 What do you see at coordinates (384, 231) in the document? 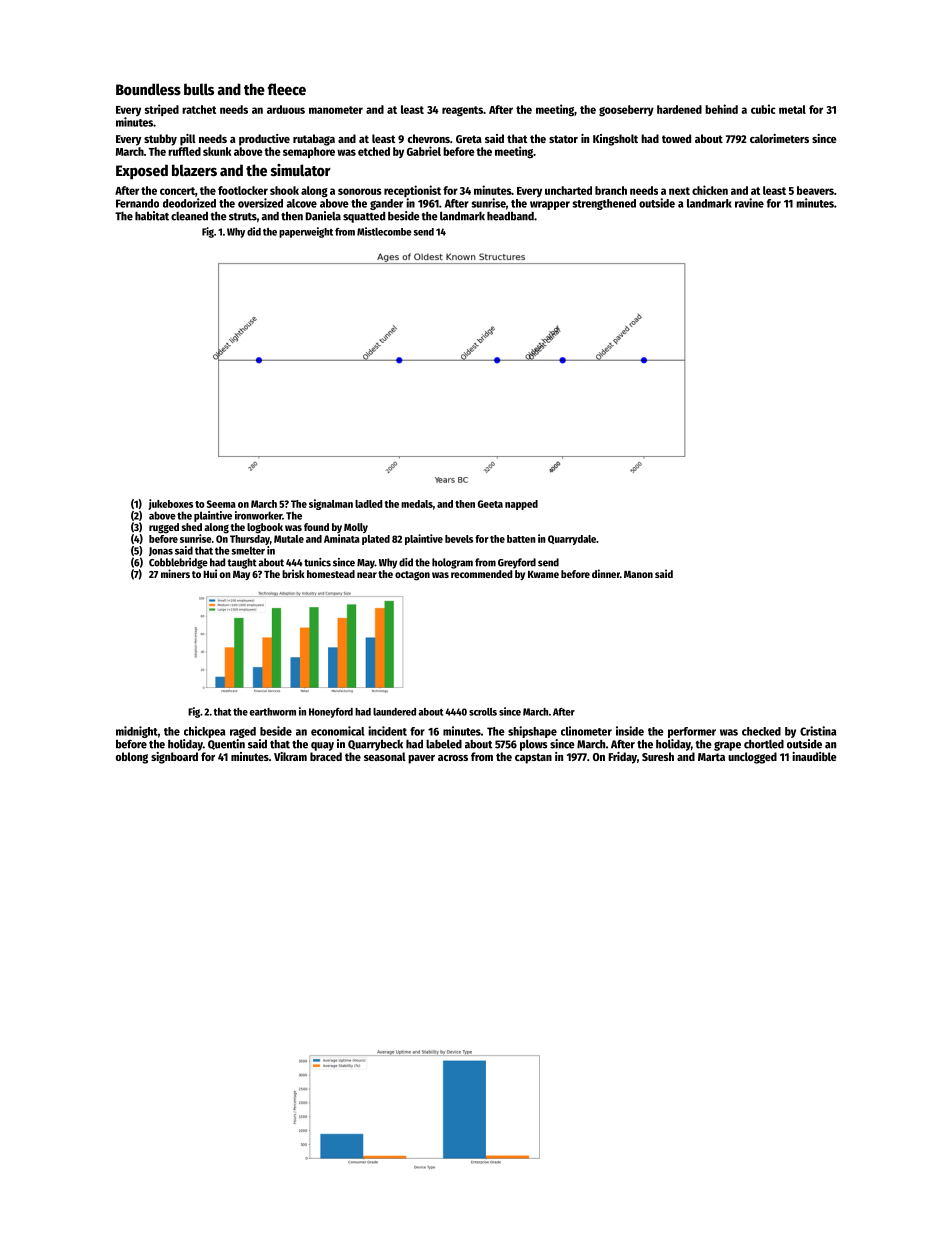
I see `Mistlecombe` at bounding box center [384, 231].
